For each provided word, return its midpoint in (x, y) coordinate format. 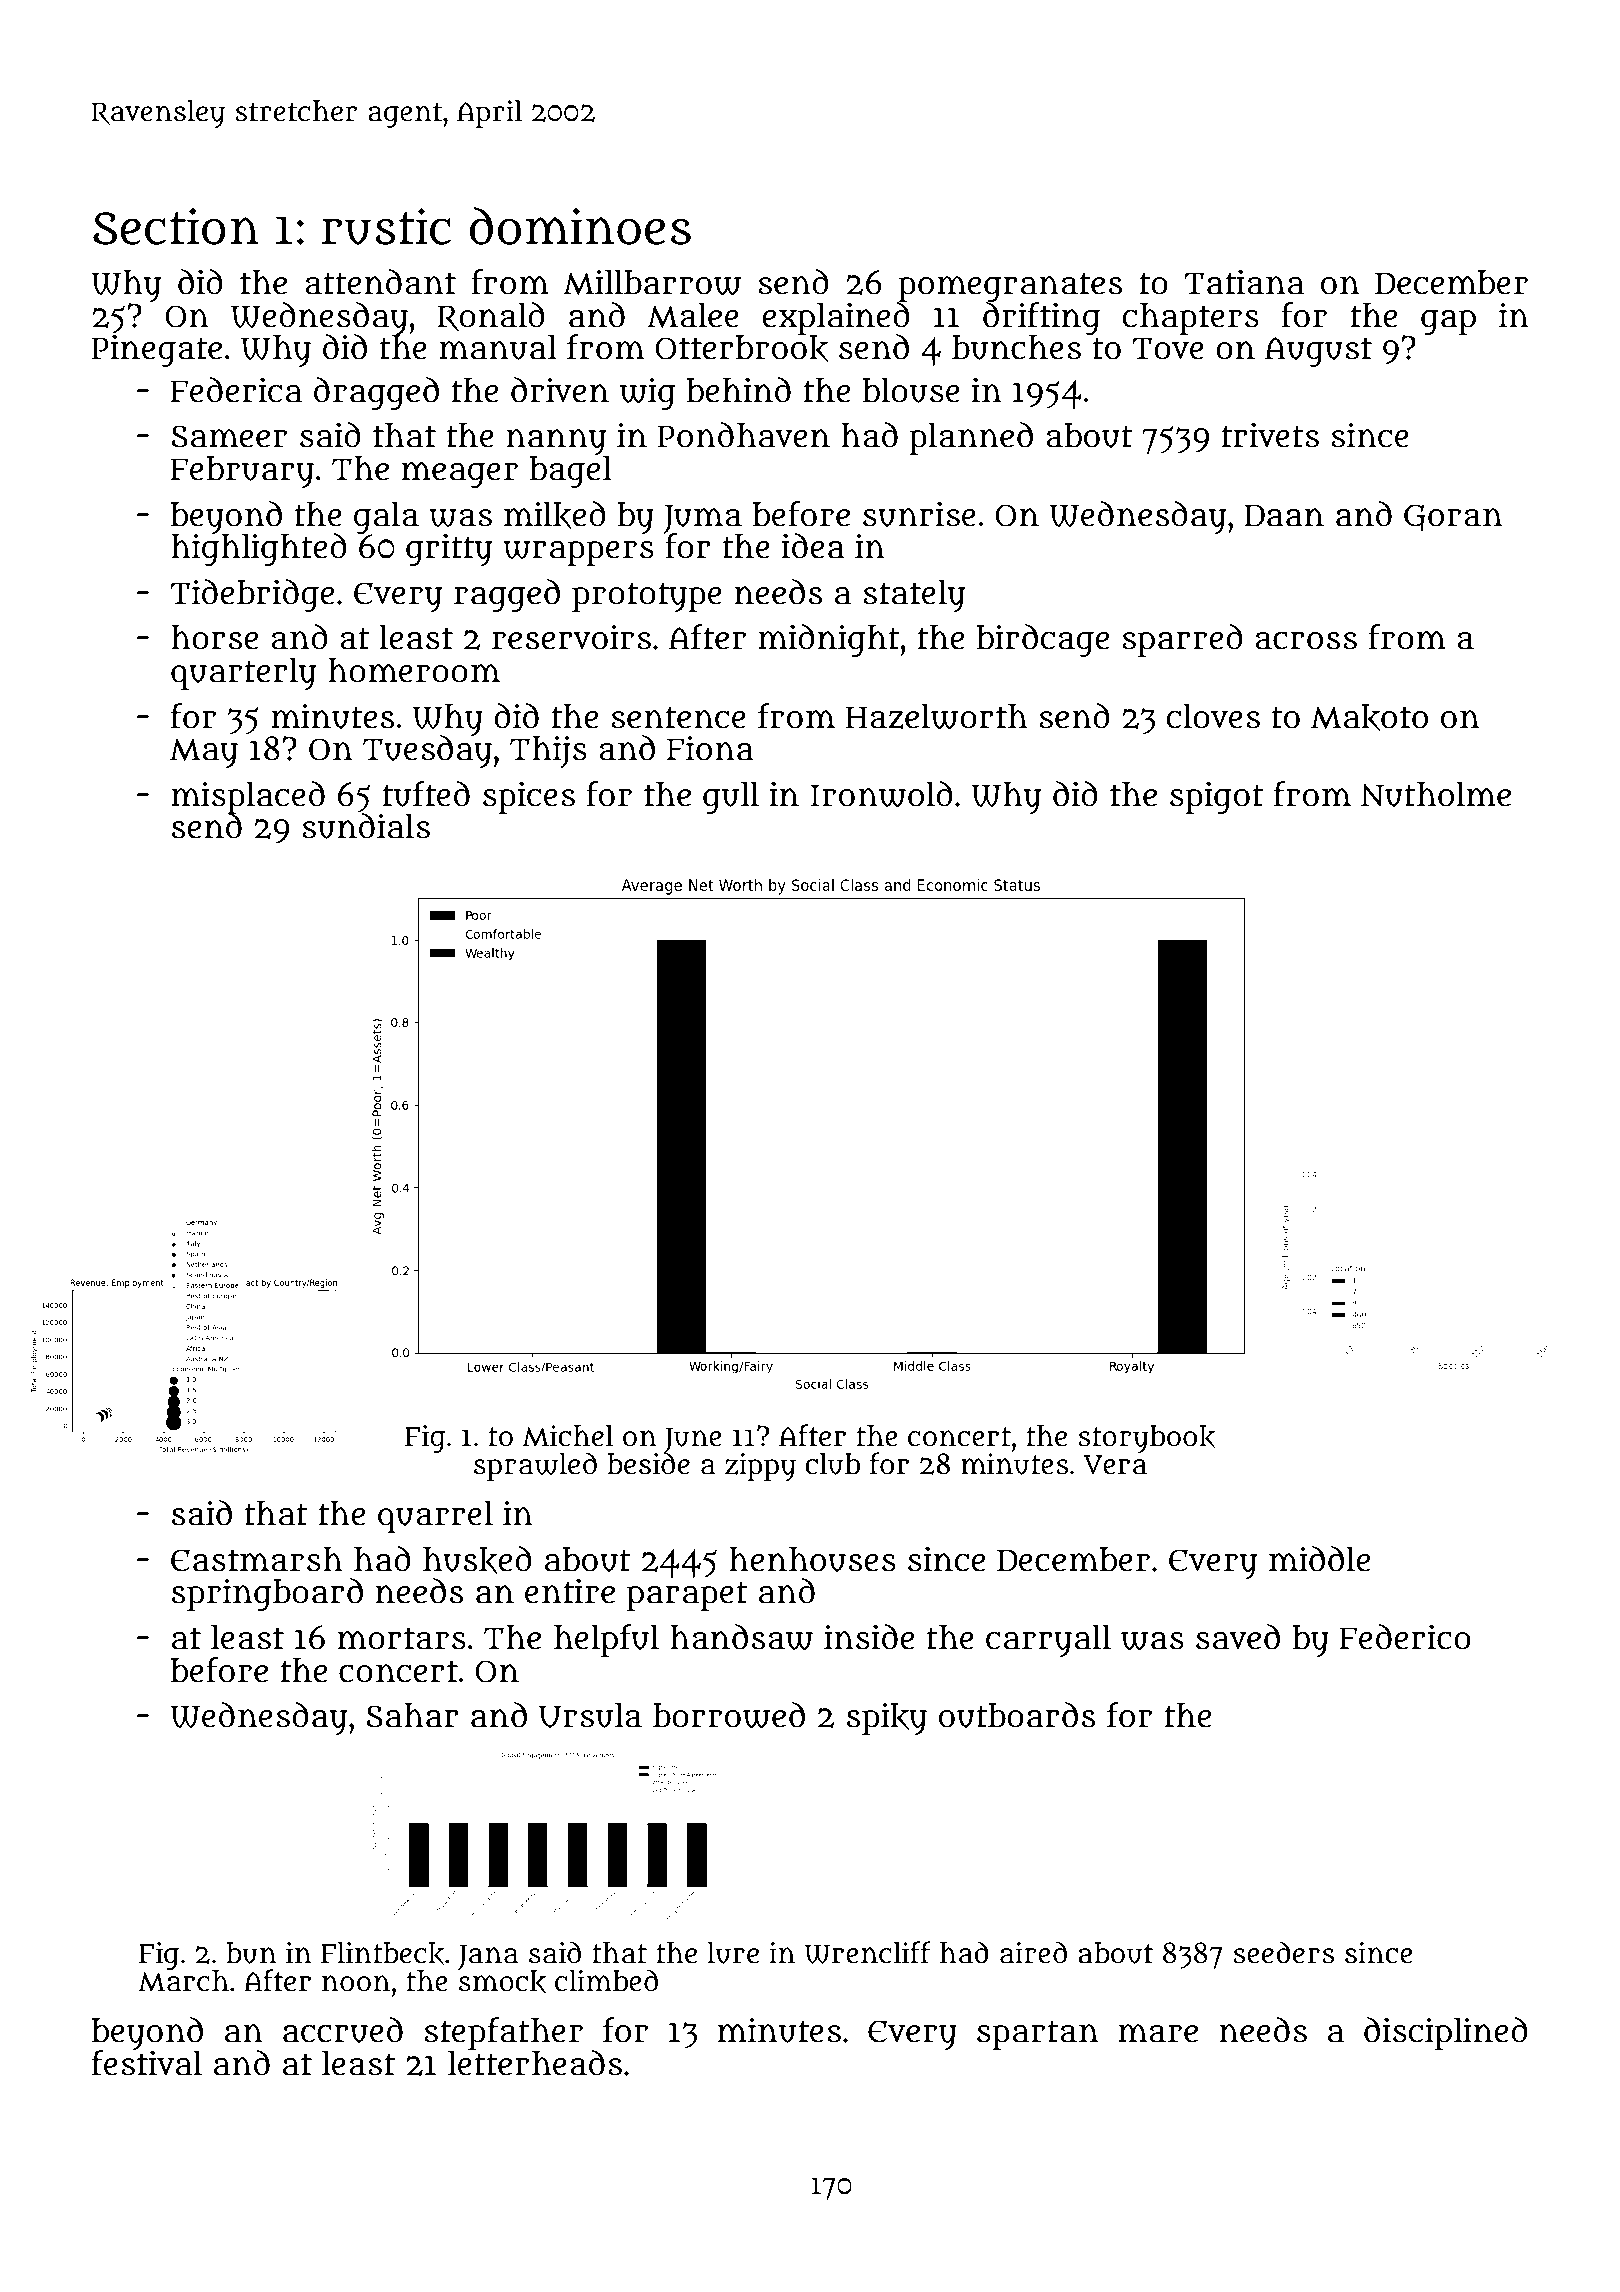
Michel (567, 1436)
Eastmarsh (257, 1559)
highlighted (259, 549)
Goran (1453, 518)
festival (147, 2063)
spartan (1037, 2035)
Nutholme (1436, 794)
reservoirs (571, 637)
